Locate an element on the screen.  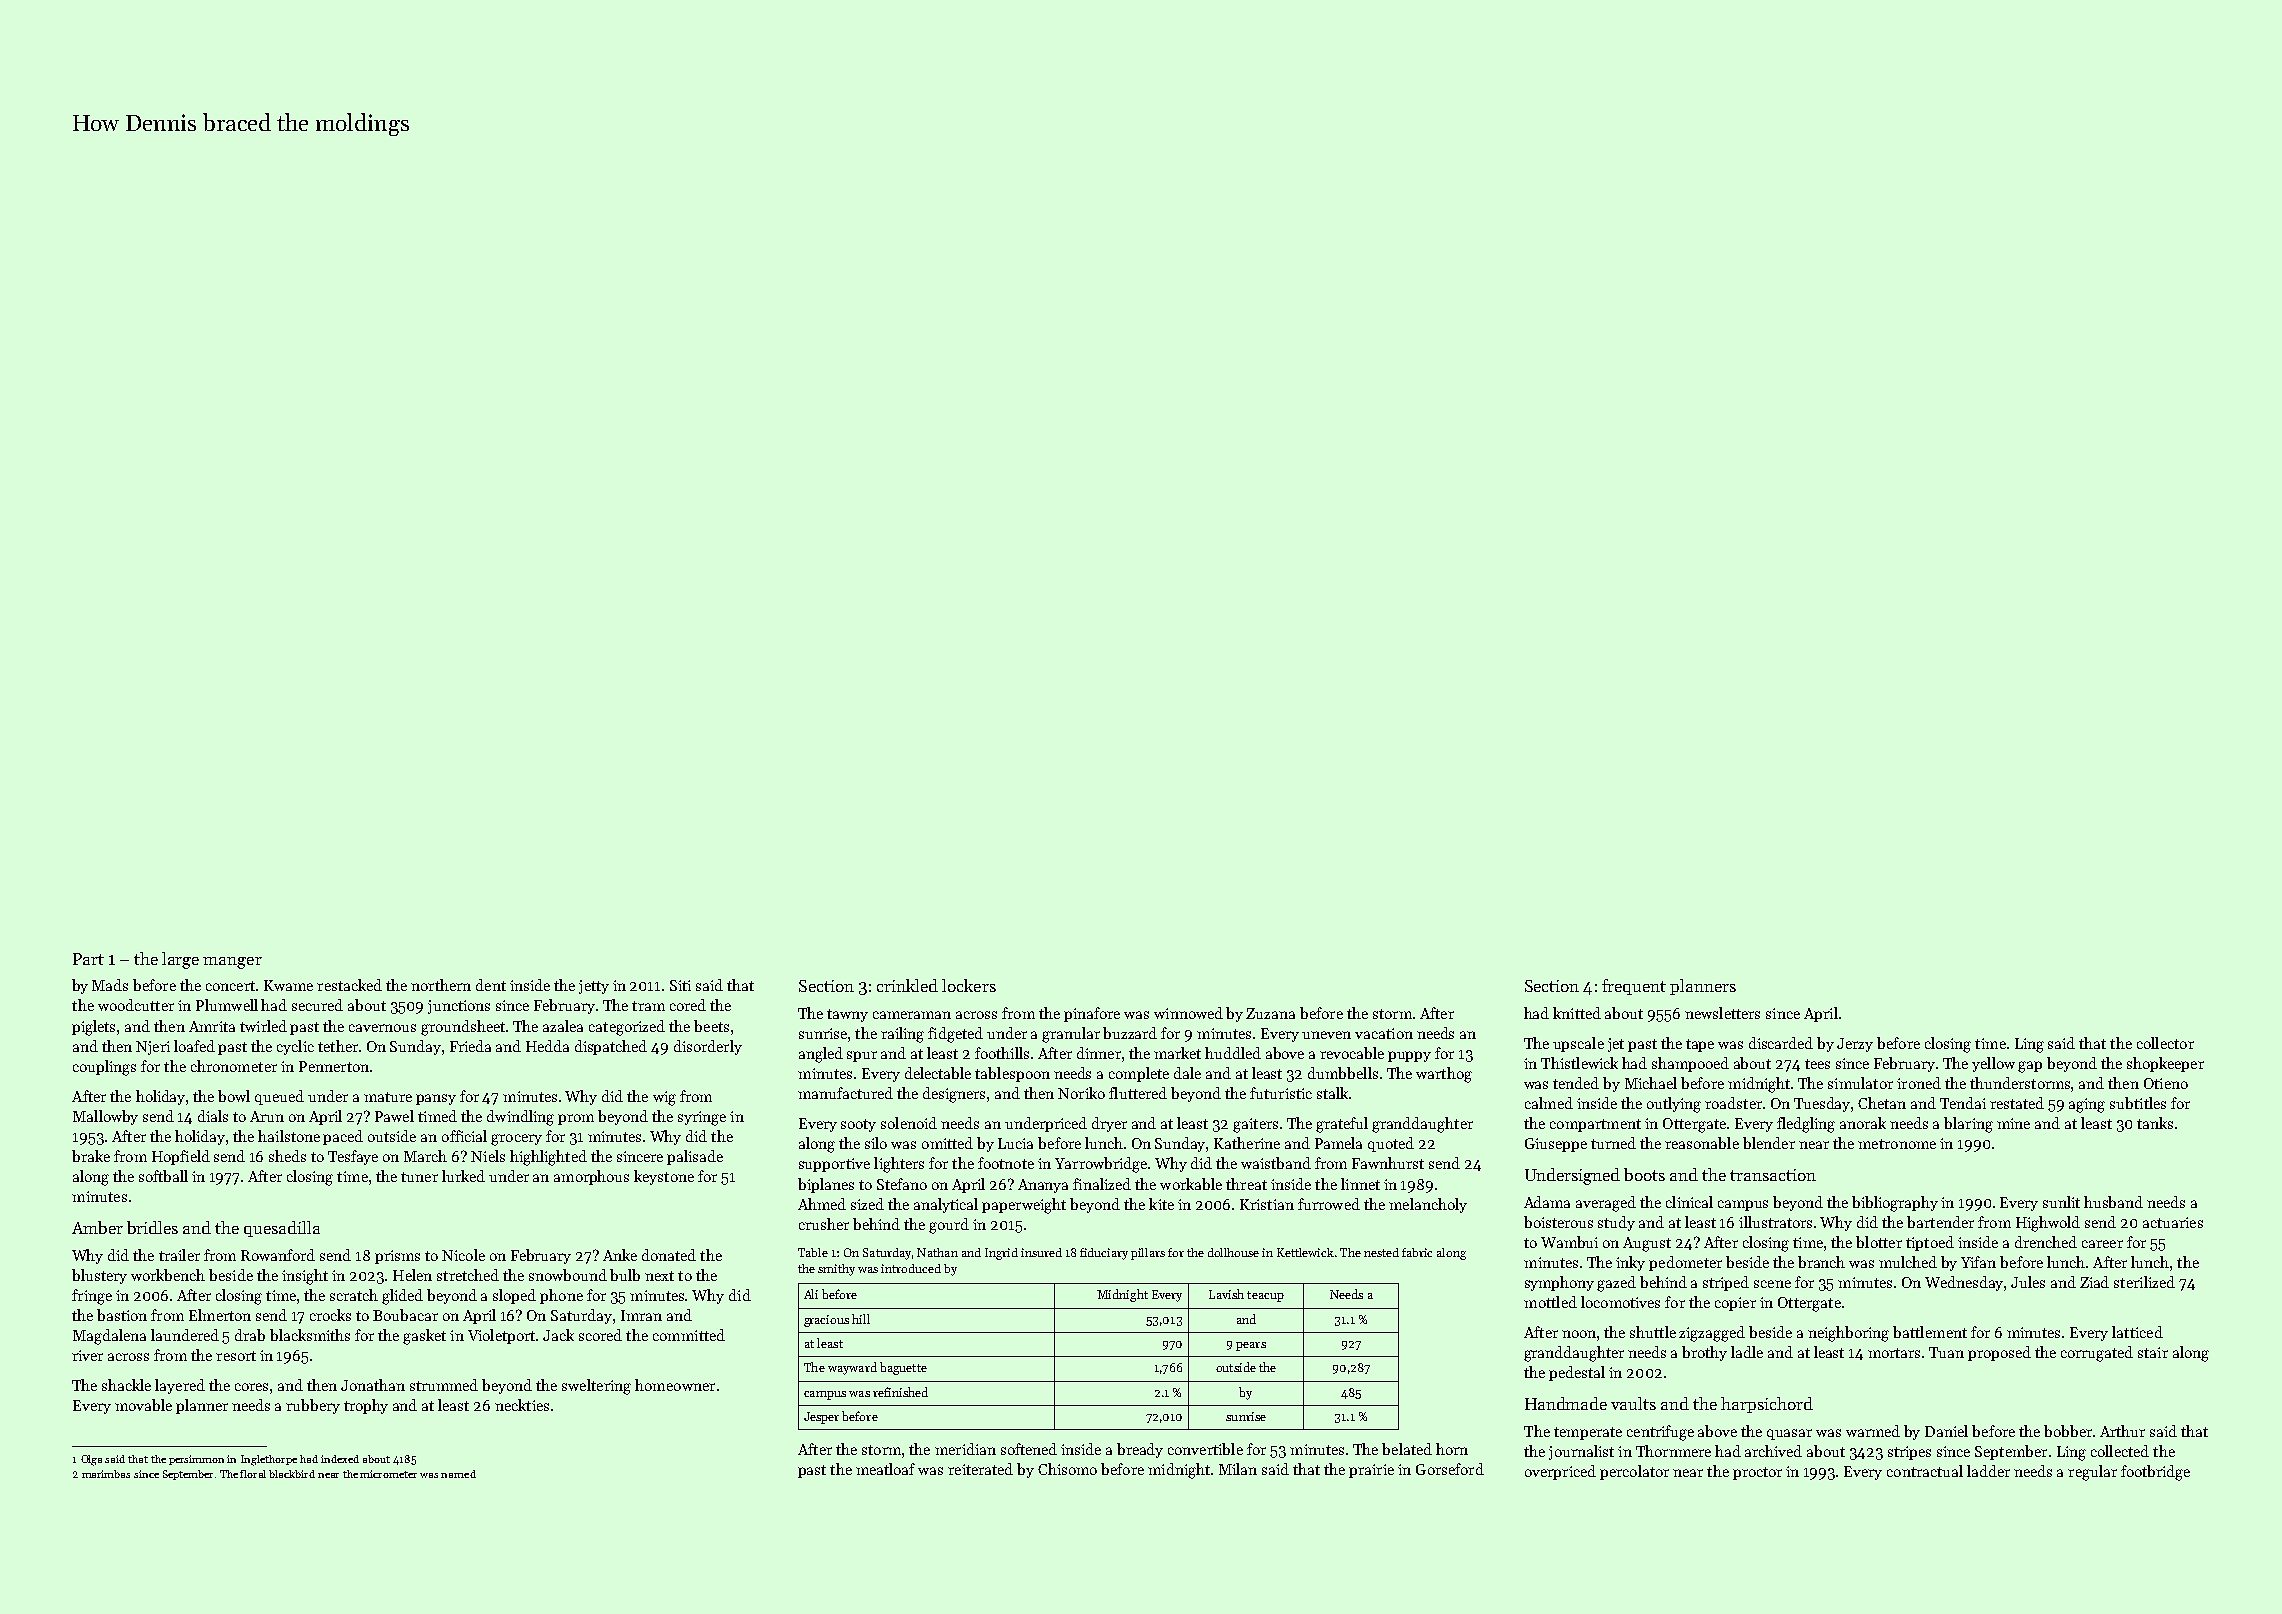
Milan is located at coordinates (1238, 1469).
